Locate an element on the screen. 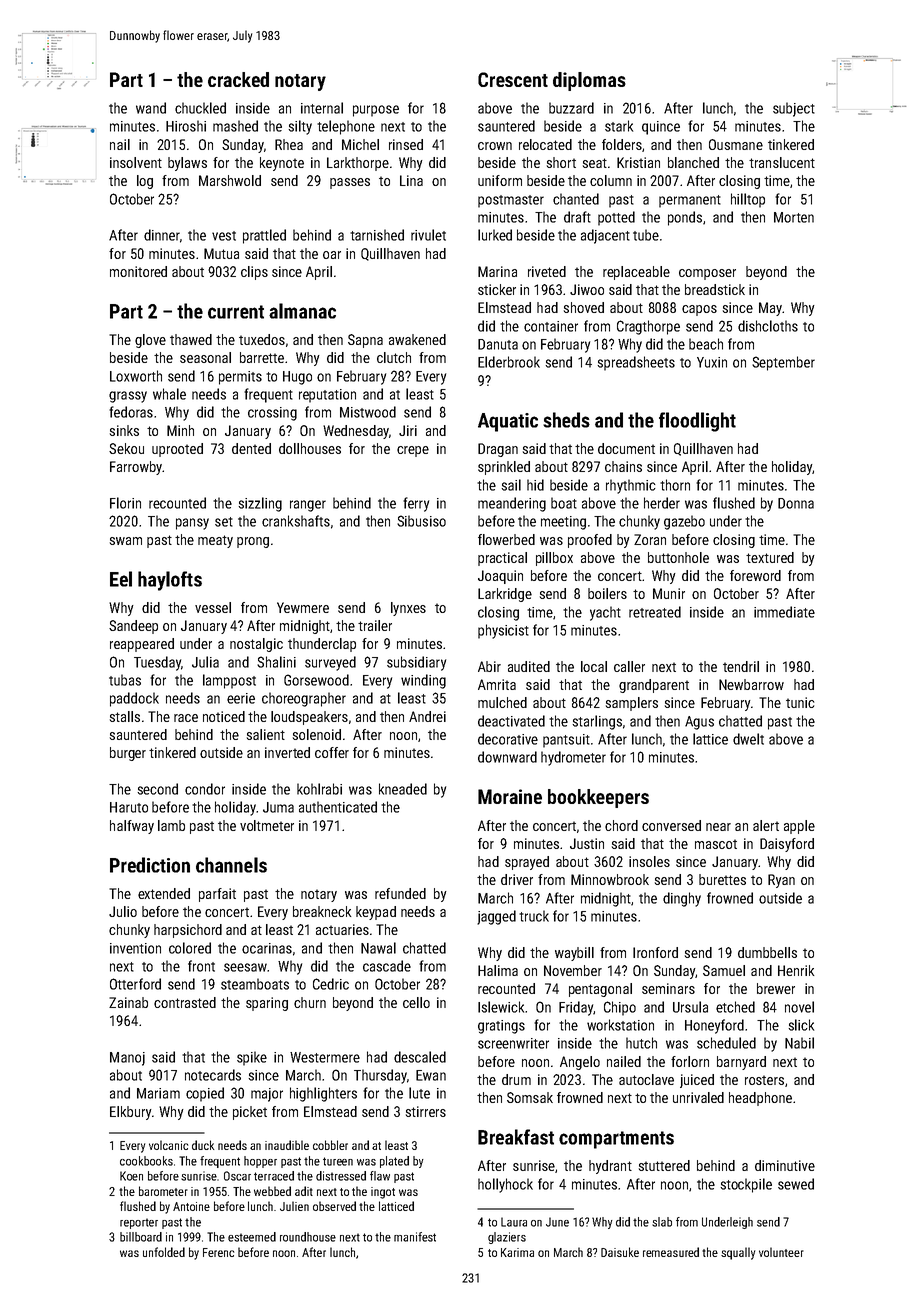 The width and height of the screenshot is (924, 1308). purpose is located at coordinates (376, 111).
